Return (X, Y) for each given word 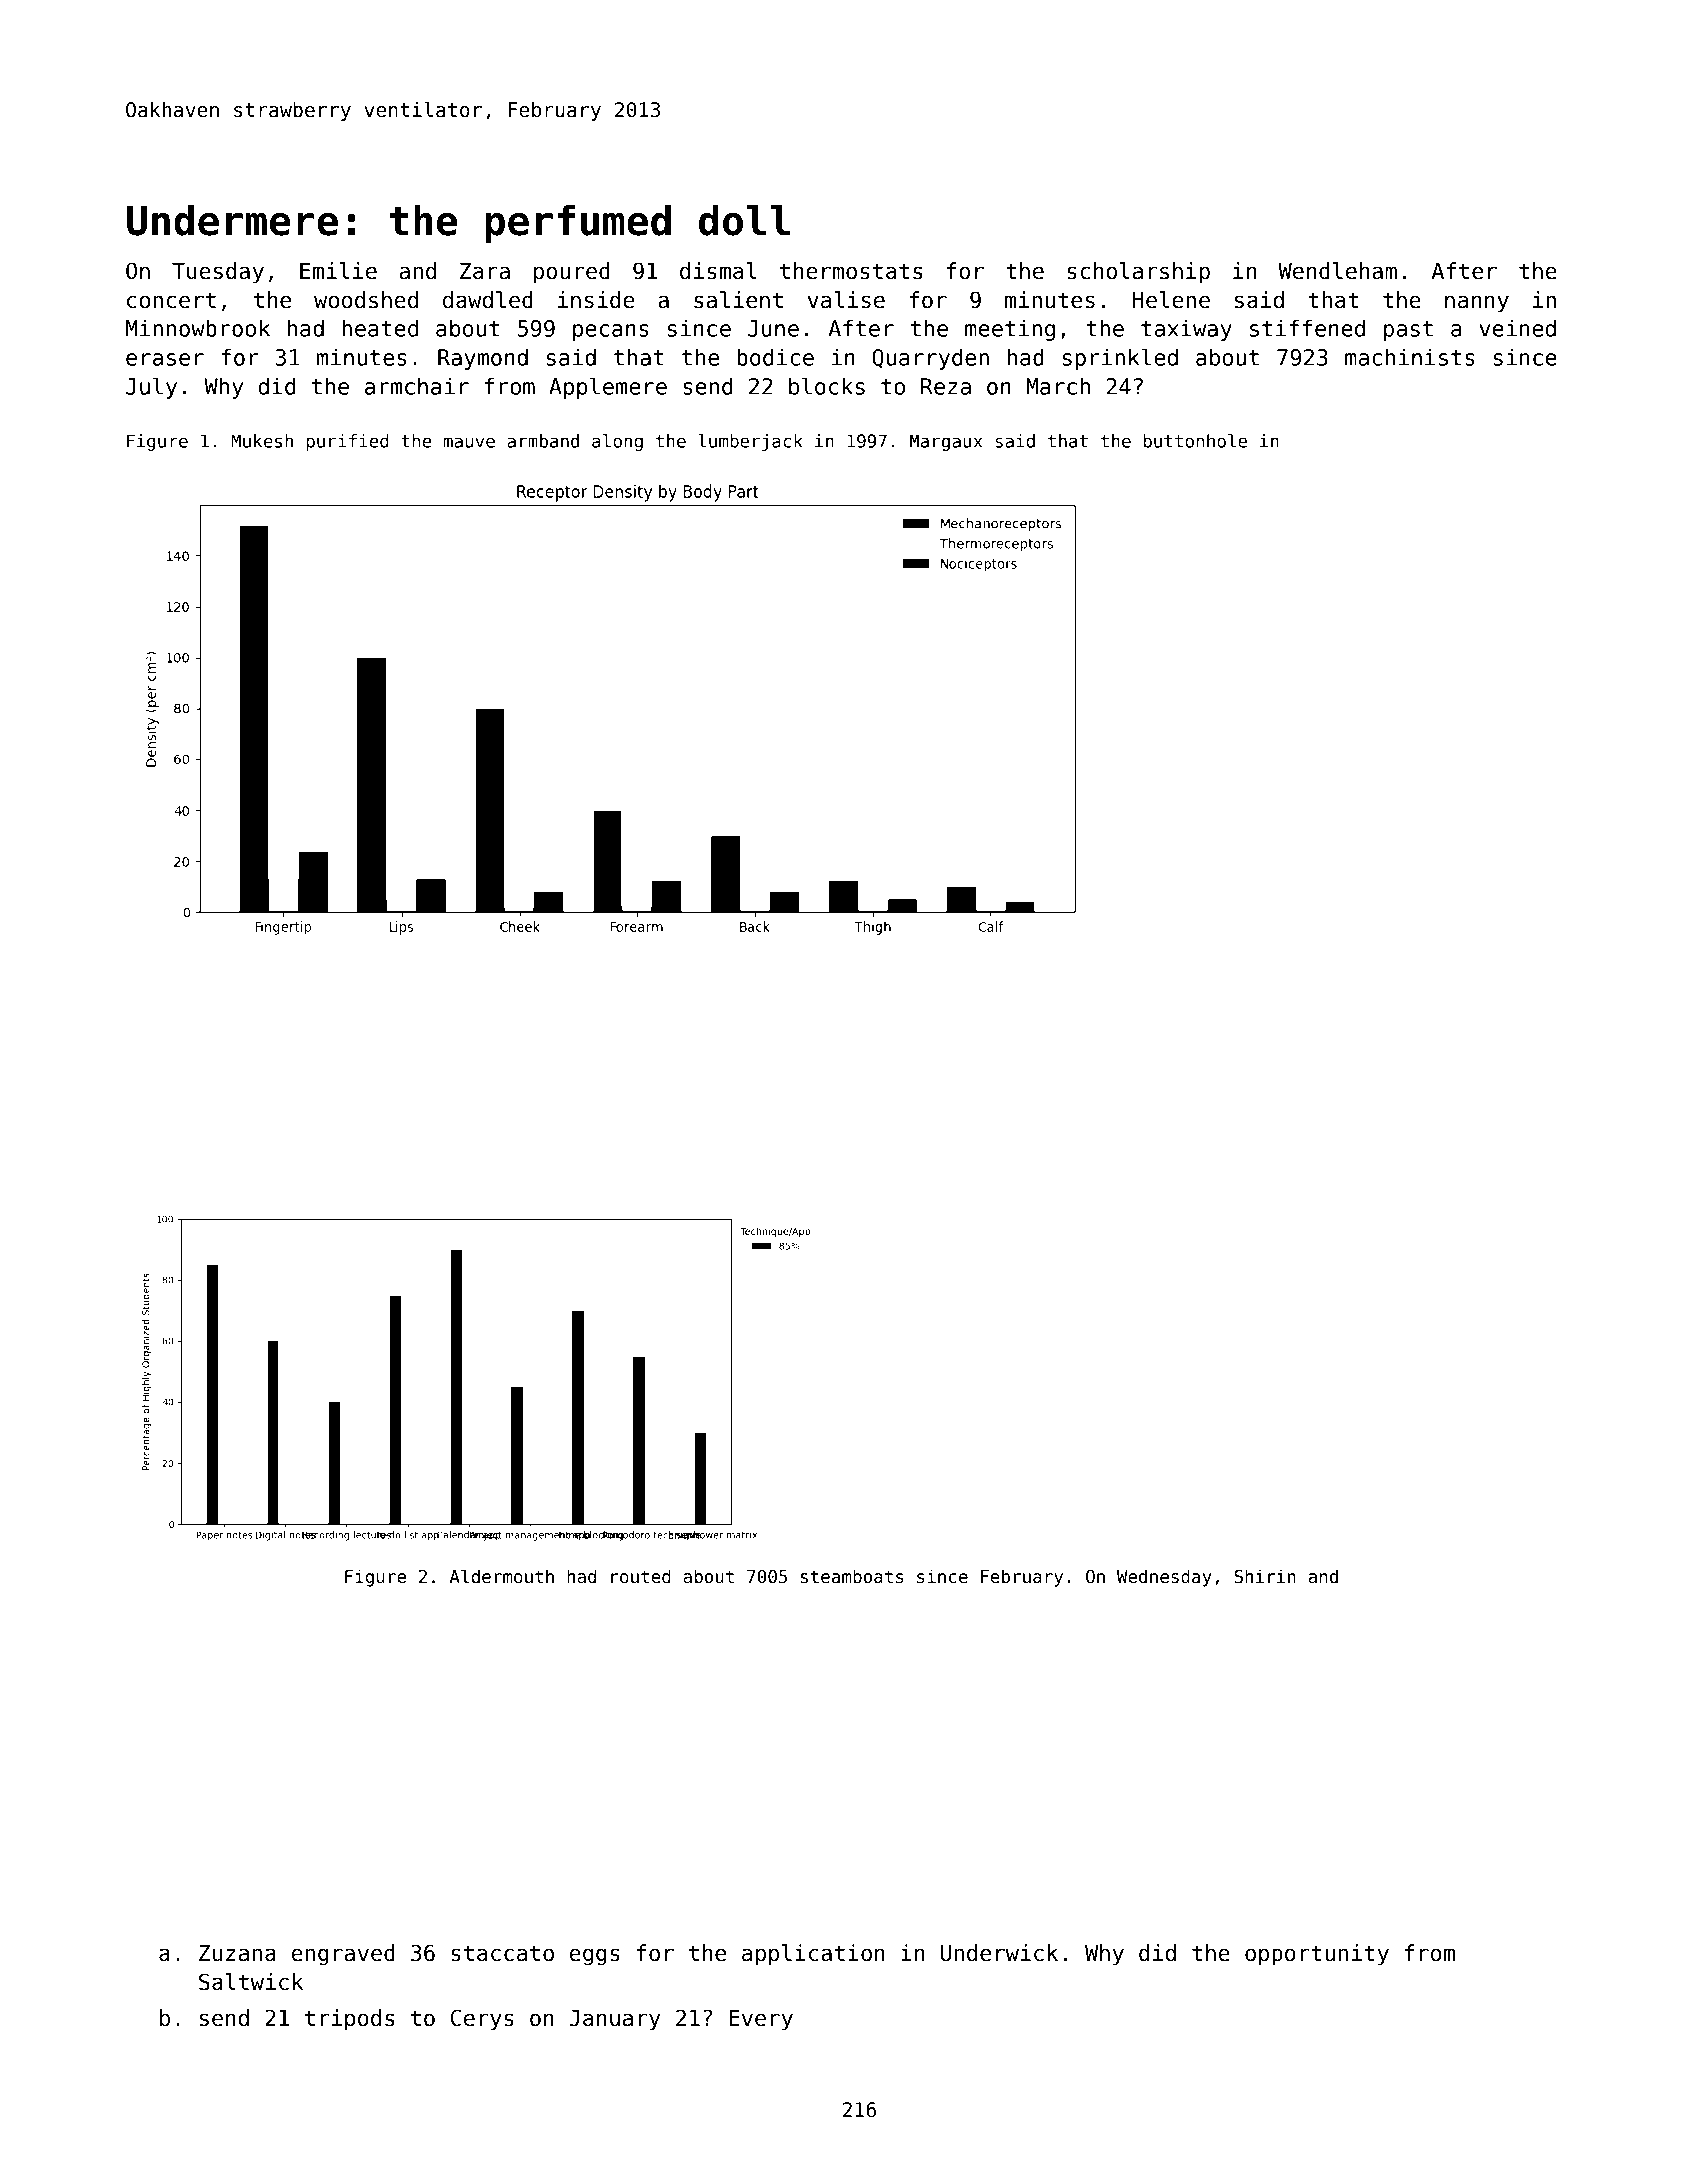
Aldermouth (502, 1576)
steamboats (852, 1576)
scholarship (1138, 273)
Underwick (999, 1953)
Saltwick (251, 1982)
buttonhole (1195, 441)
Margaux (946, 442)
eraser (165, 359)
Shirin (1265, 1576)
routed (641, 1576)
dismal (718, 271)
